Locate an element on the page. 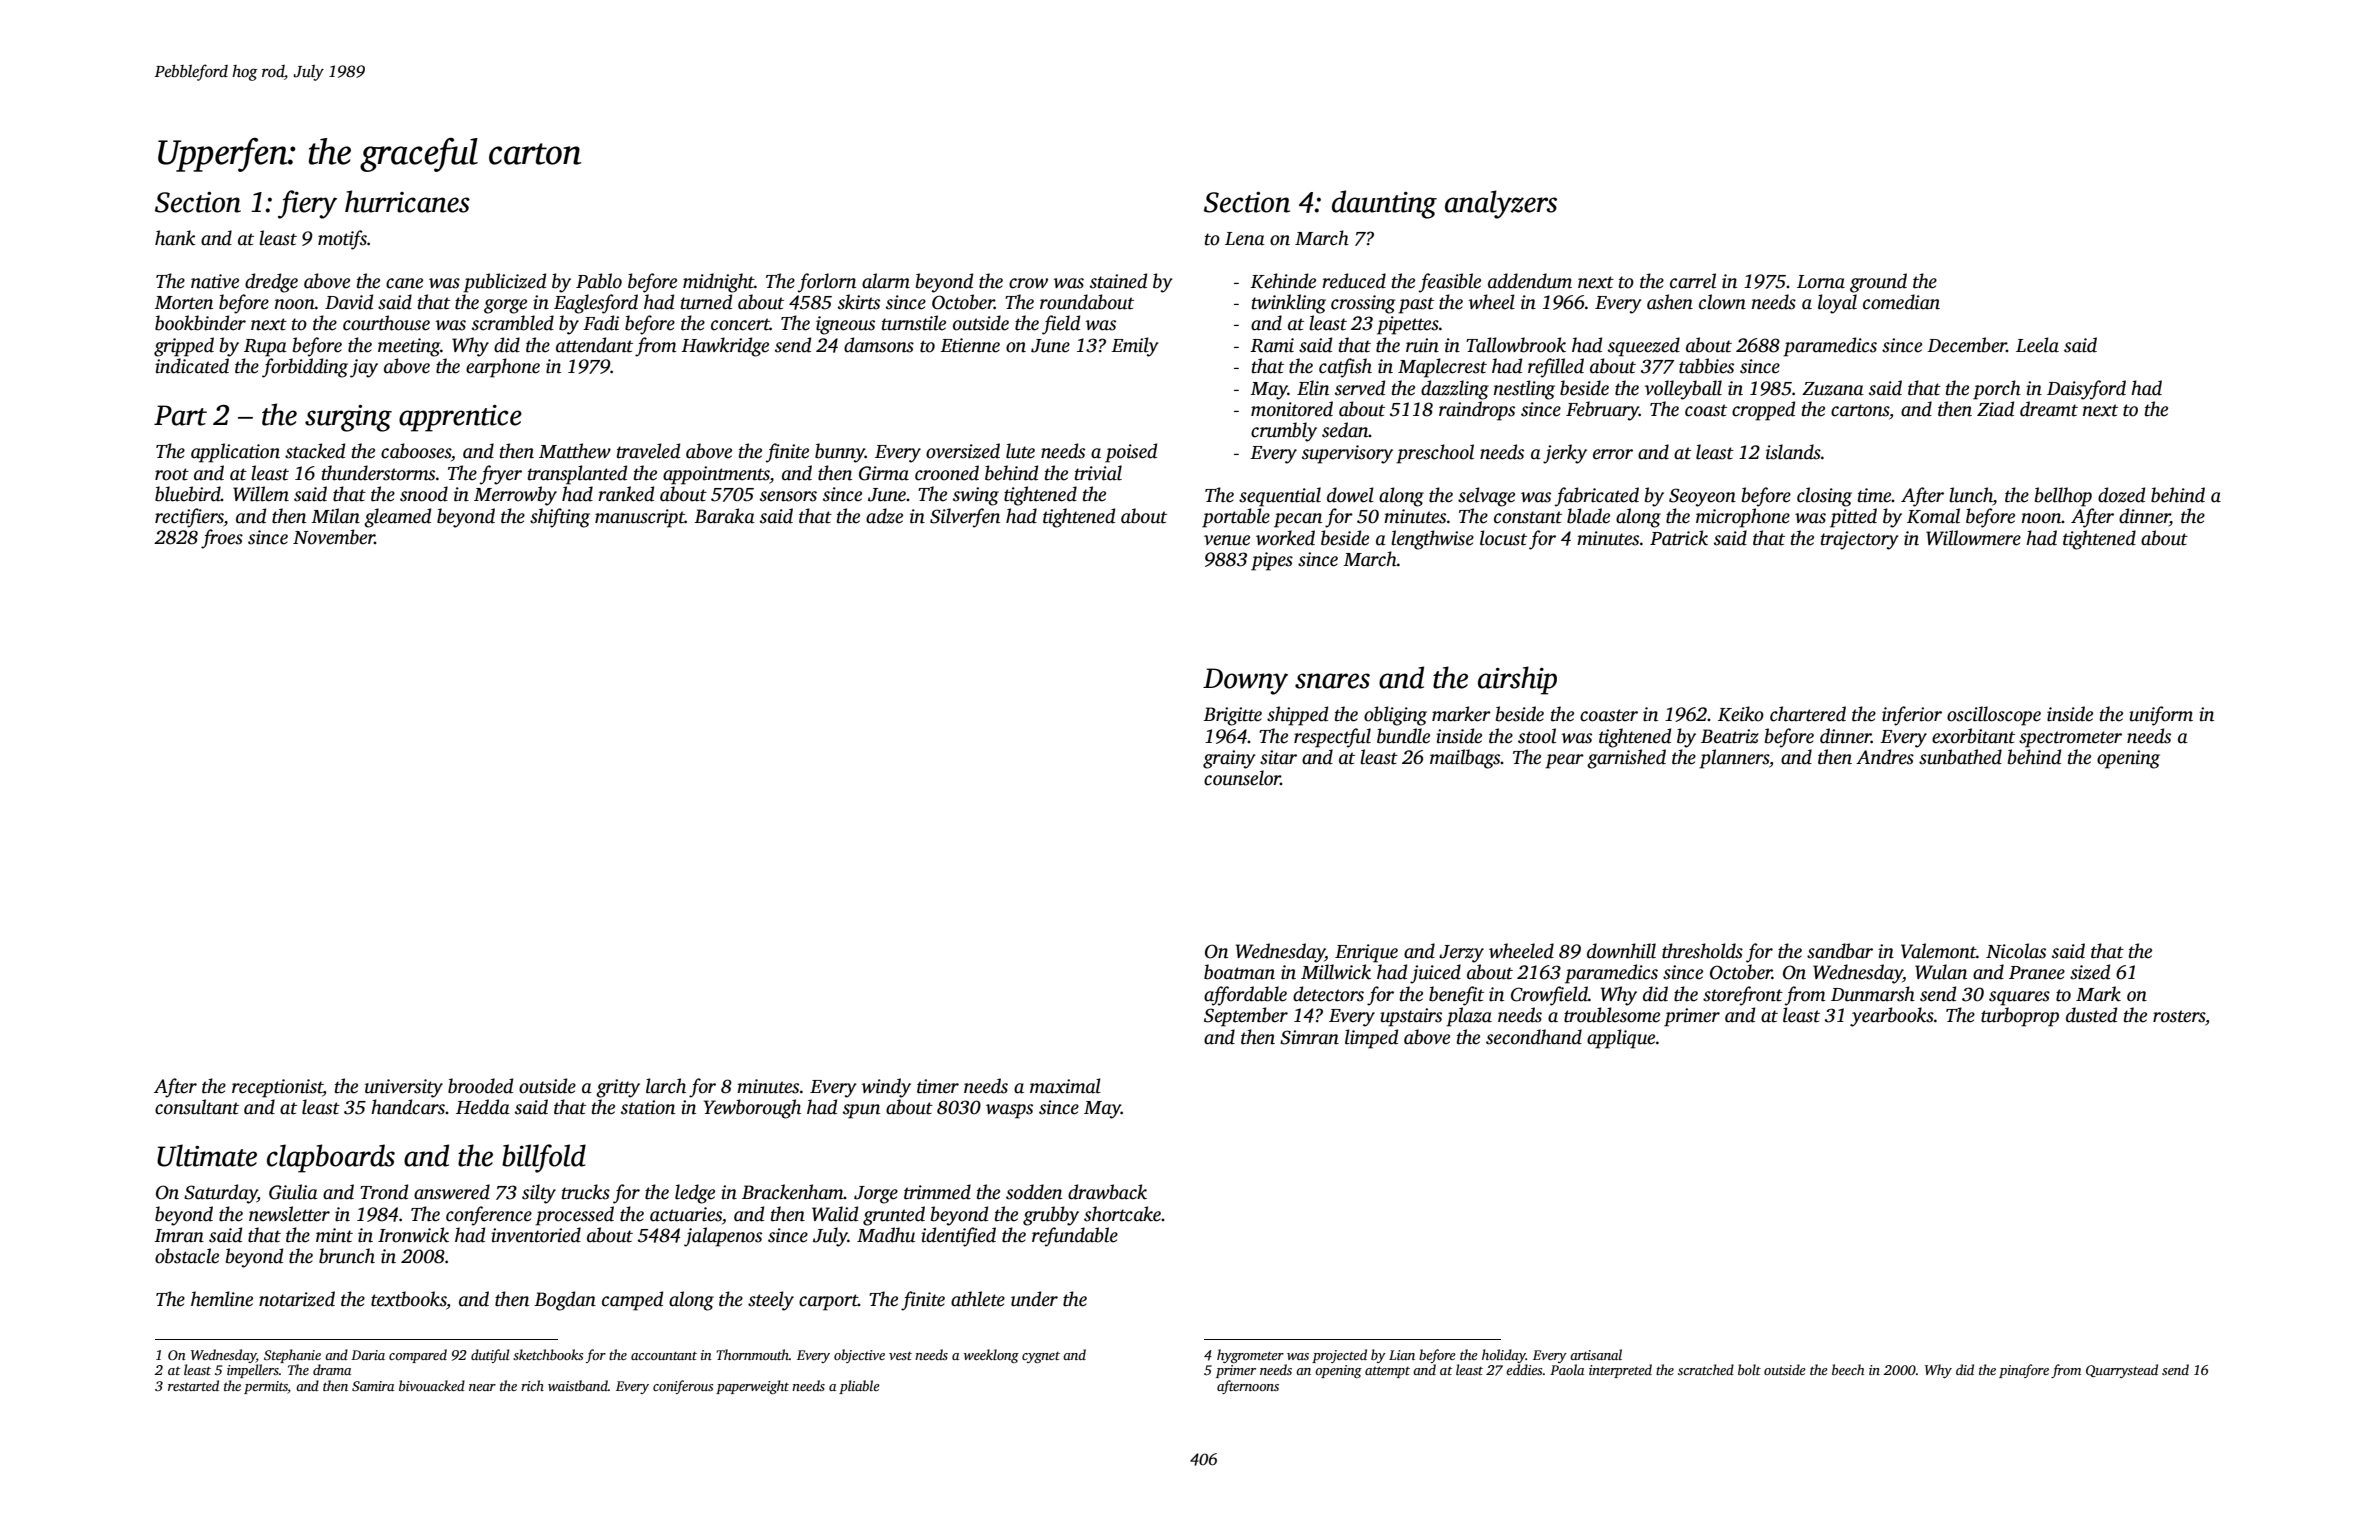 The height and width of the document is (1540, 2380). twinkling is located at coordinates (1289, 304).
